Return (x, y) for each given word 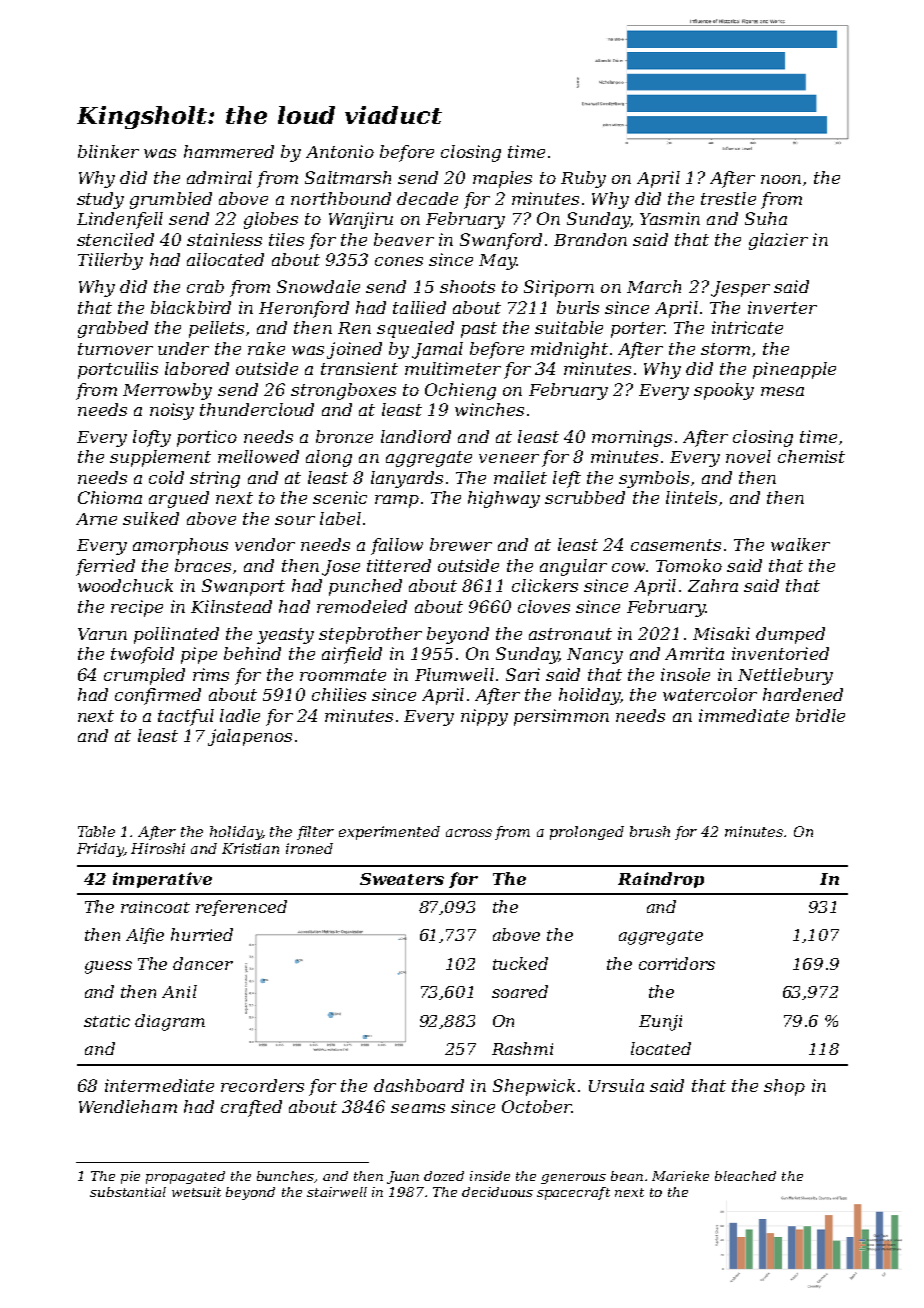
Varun (102, 634)
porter (637, 330)
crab (205, 286)
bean (627, 1176)
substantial (128, 1192)
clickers (545, 585)
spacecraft (573, 1193)
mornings (632, 438)
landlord (416, 436)
